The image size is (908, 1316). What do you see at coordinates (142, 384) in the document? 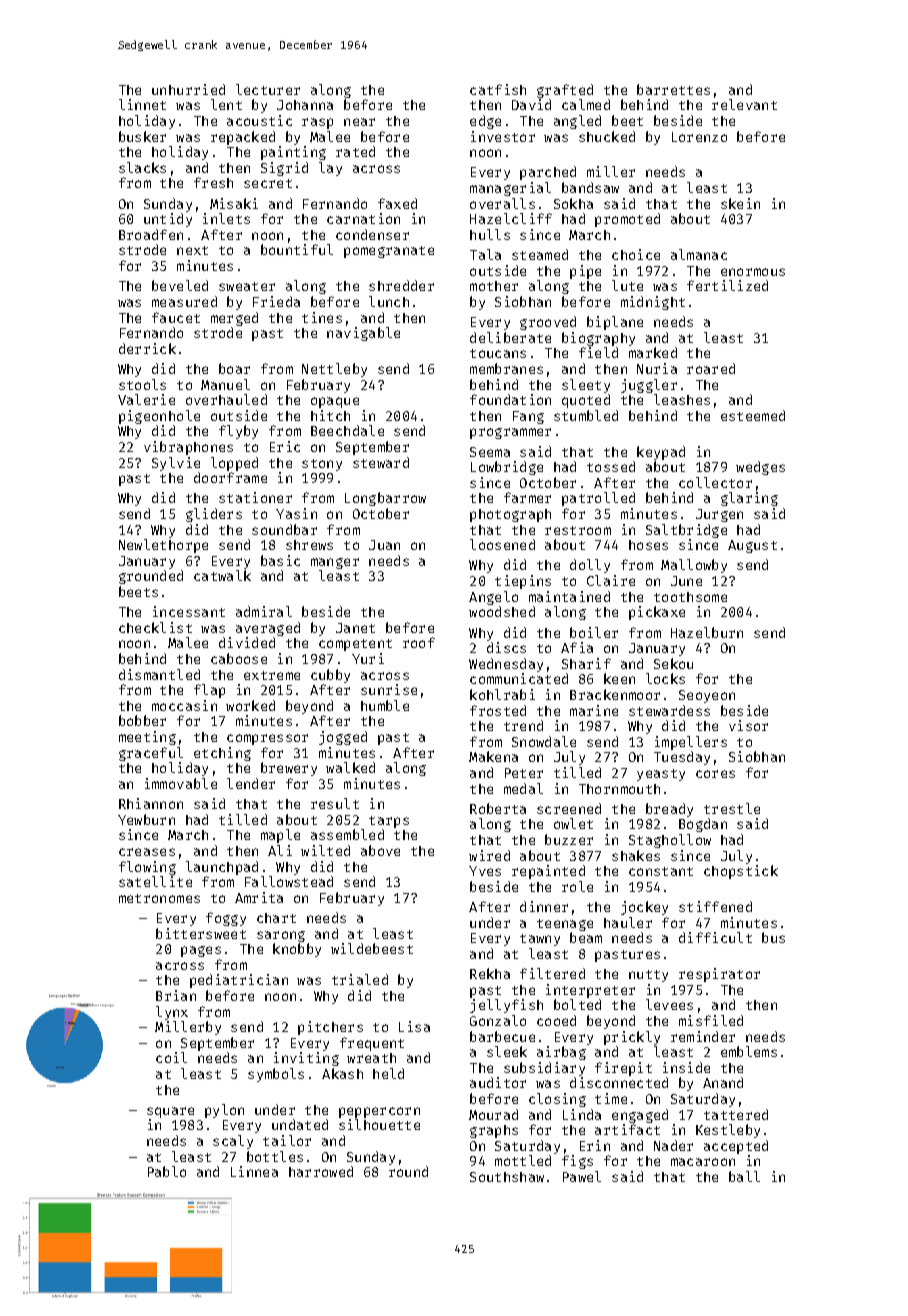
I see `stools` at bounding box center [142, 384].
